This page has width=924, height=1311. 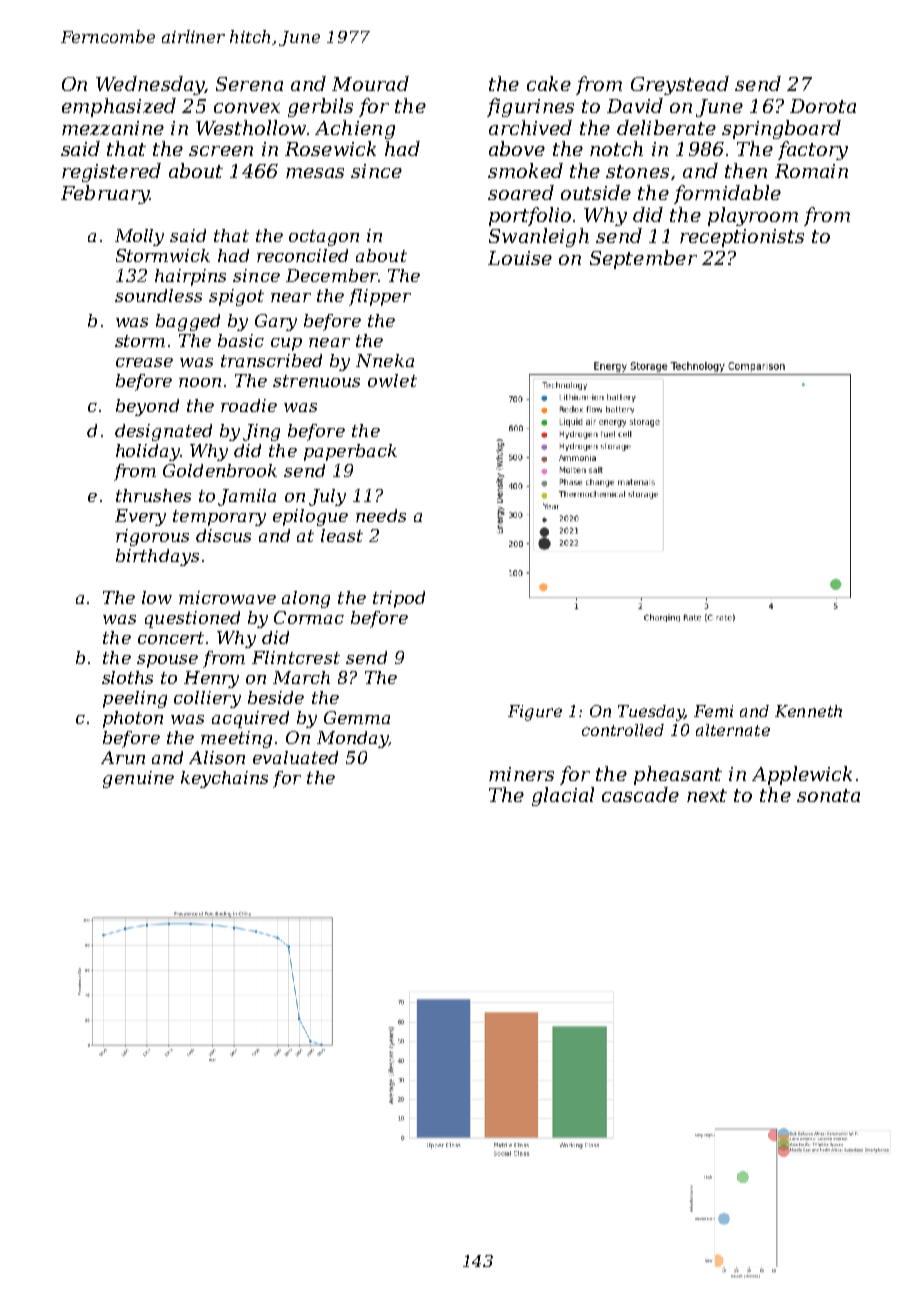 What do you see at coordinates (811, 171) in the page?
I see `Romain` at bounding box center [811, 171].
